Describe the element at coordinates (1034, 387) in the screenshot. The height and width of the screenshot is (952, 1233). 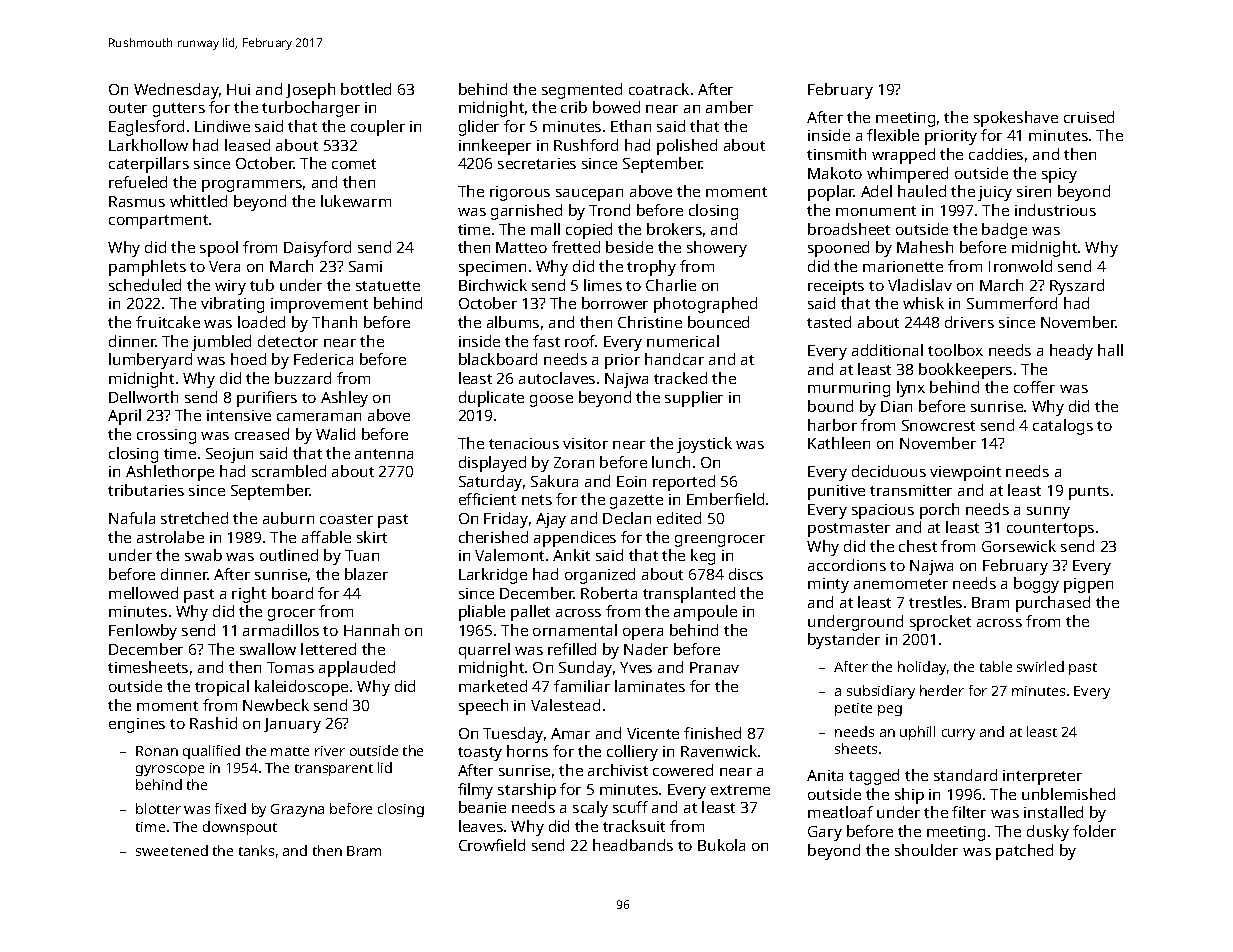
I see `coffer` at that location.
